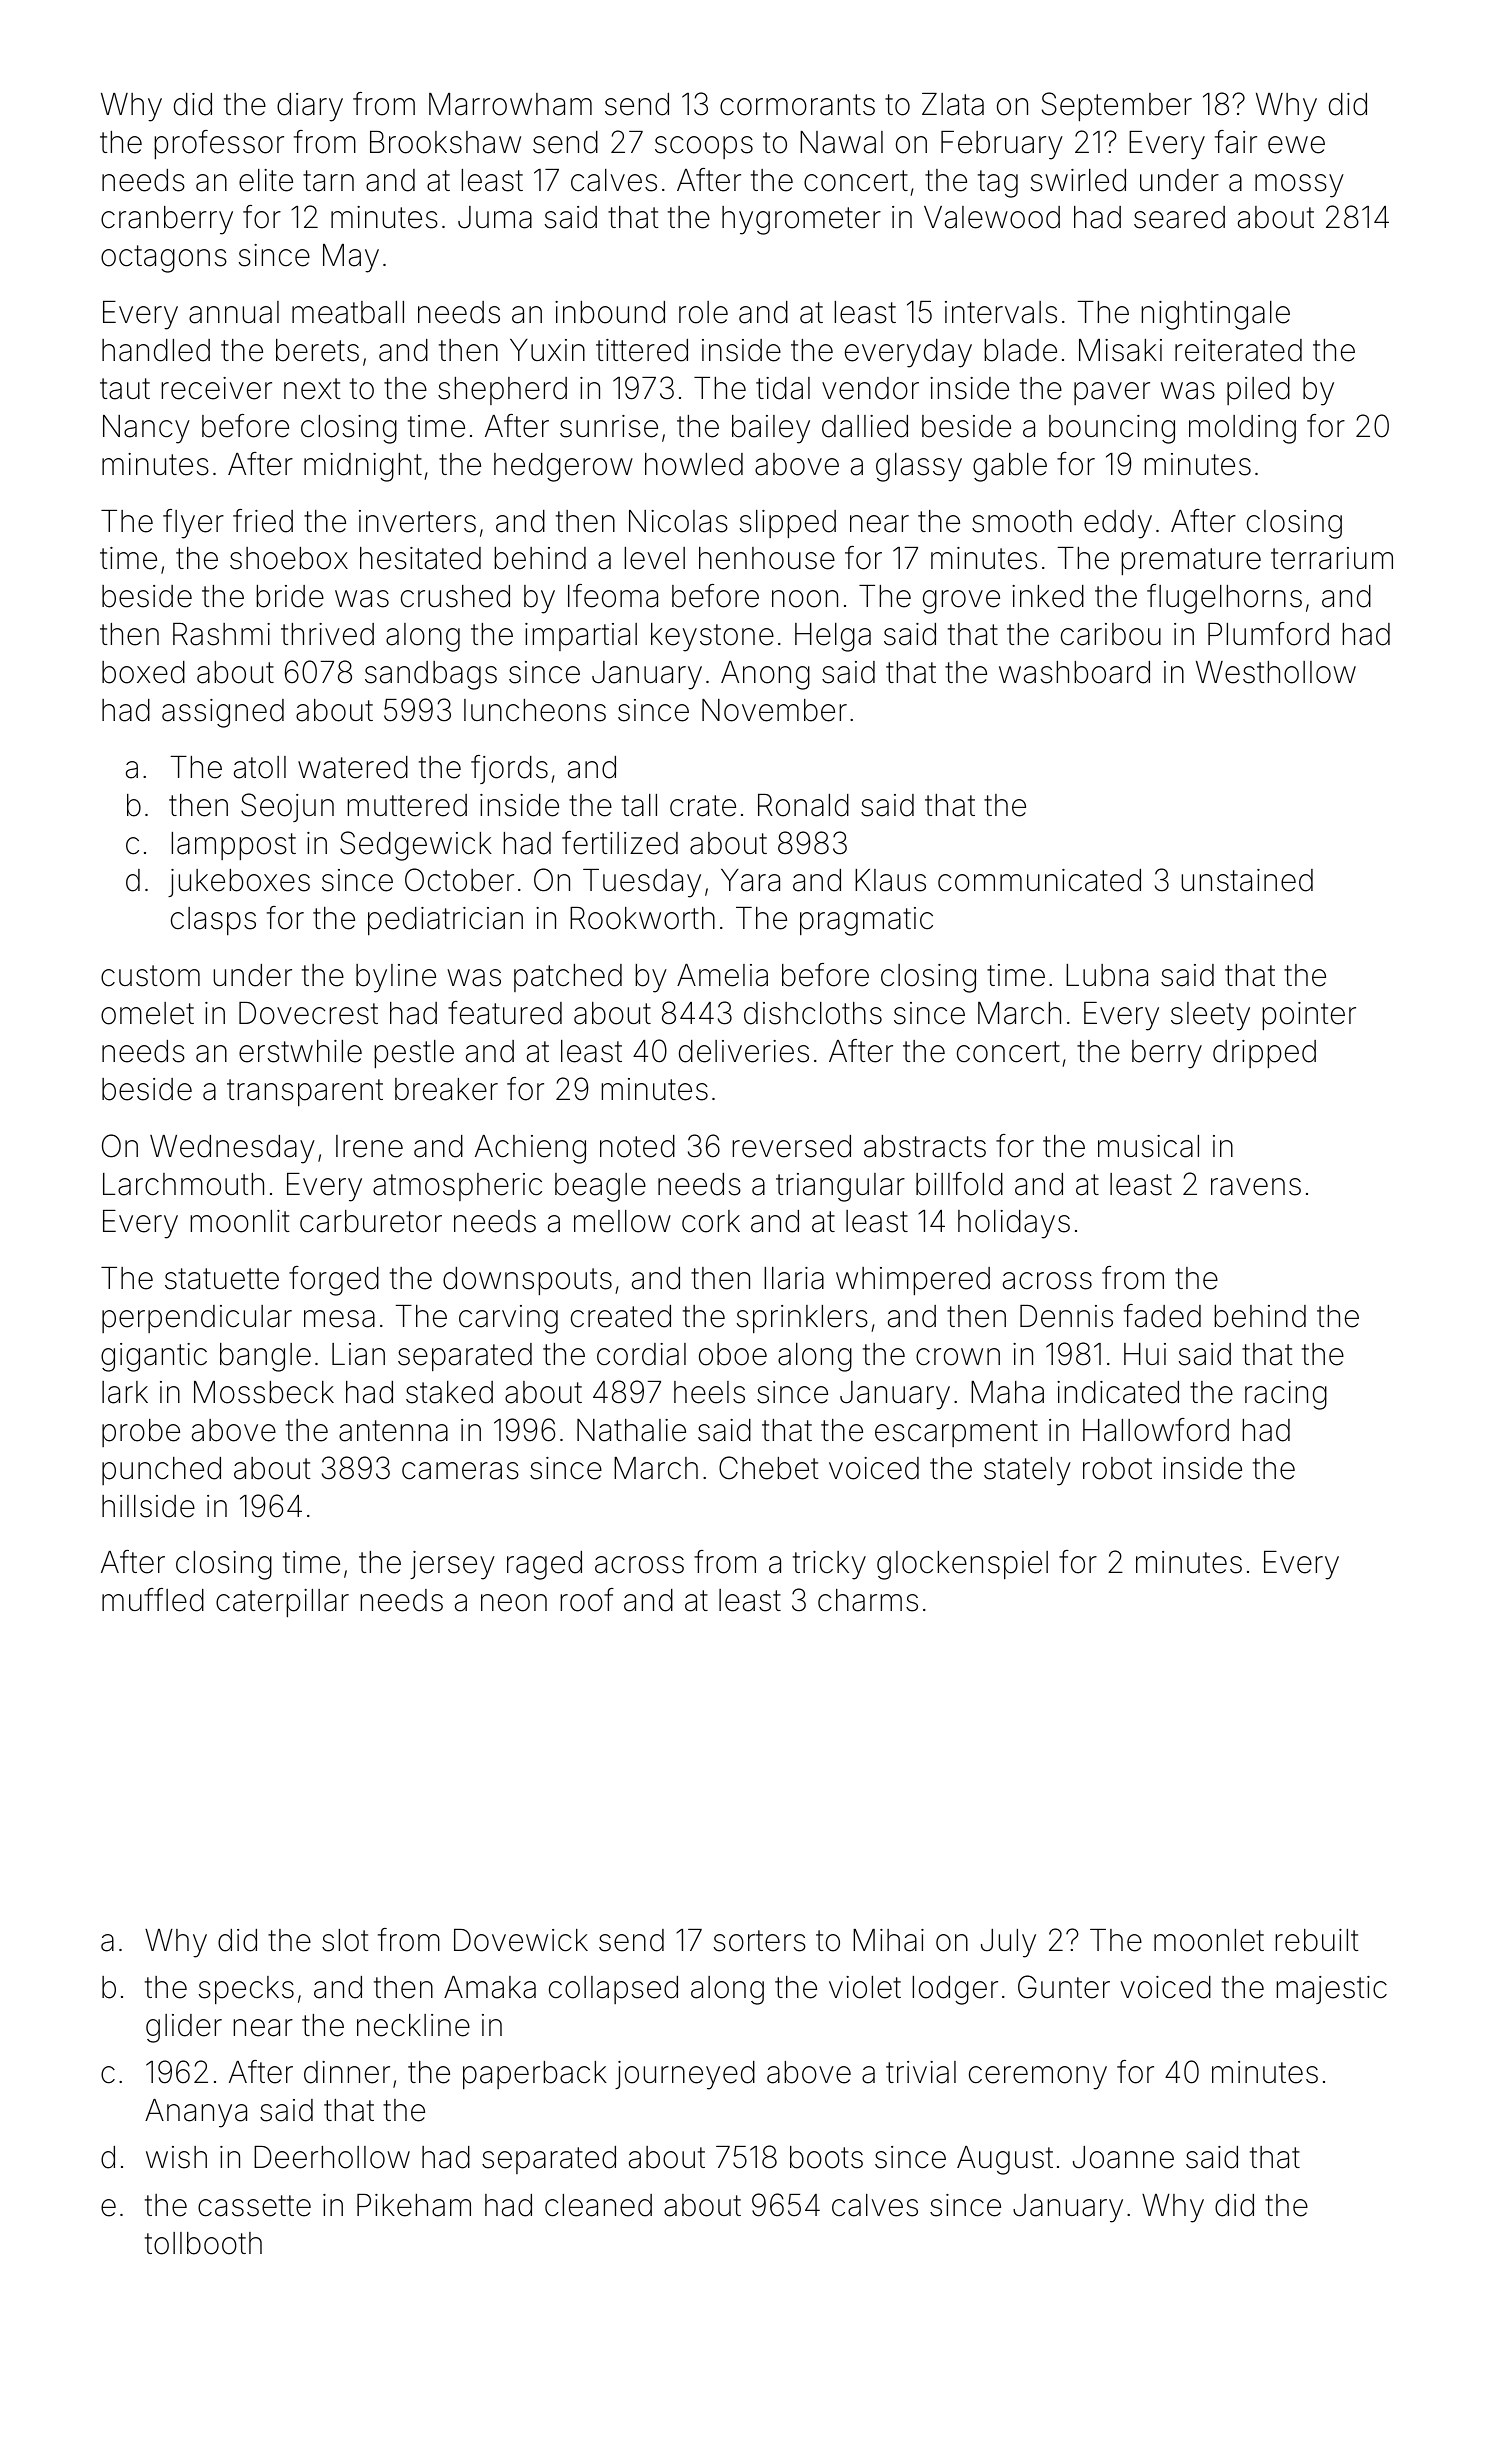 The width and height of the document is (1496, 2464). What do you see at coordinates (1148, 1146) in the document?
I see `musical` at bounding box center [1148, 1146].
